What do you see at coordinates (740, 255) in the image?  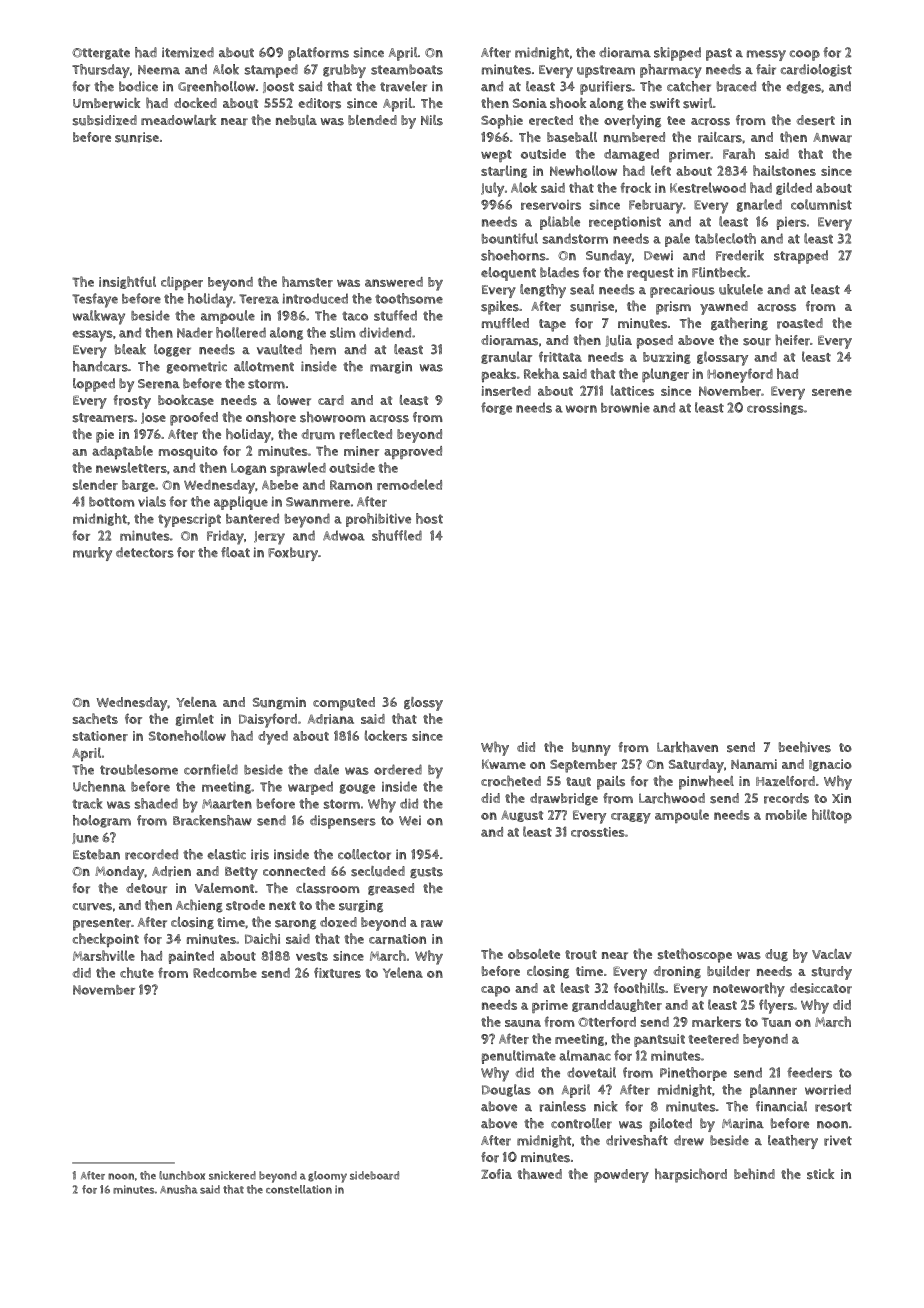 I see `Frederik` at bounding box center [740, 255].
